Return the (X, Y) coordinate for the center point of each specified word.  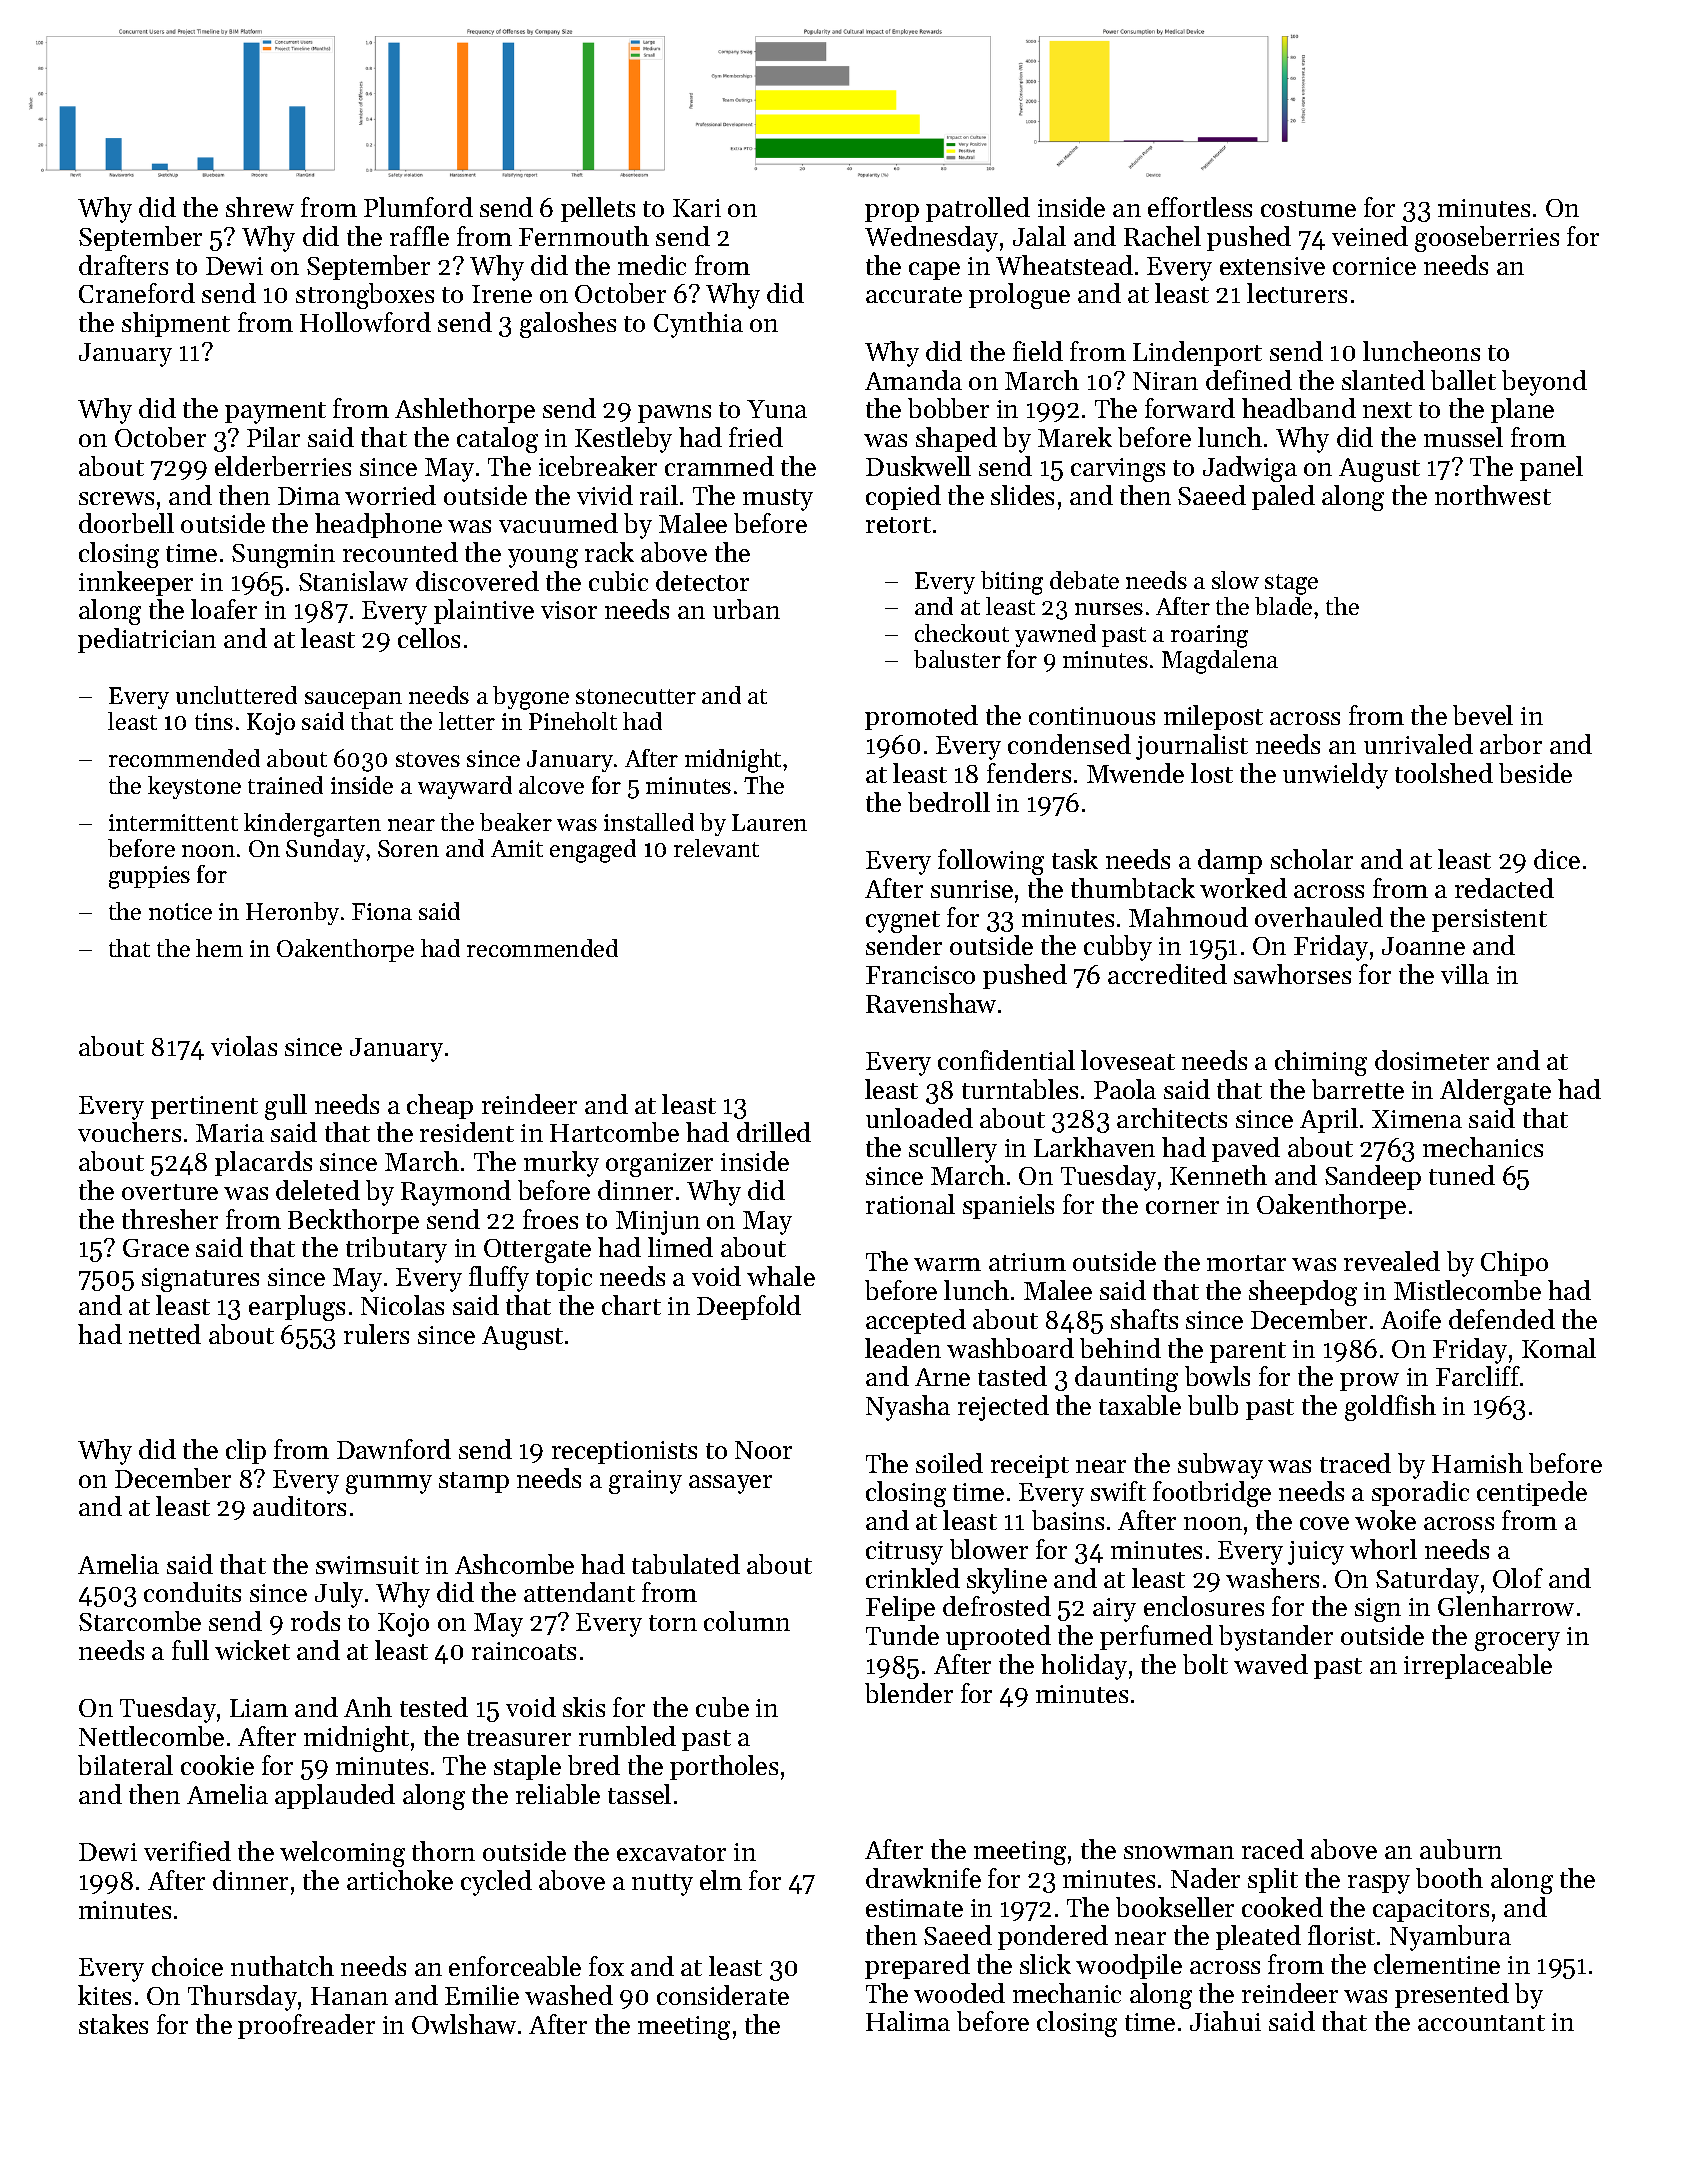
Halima (908, 2021)
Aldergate (1495, 1092)
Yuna (777, 409)
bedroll (949, 802)
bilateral (125, 1765)
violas (244, 1046)
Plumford (418, 207)
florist (1341, 1935)
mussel (1463, 437)
